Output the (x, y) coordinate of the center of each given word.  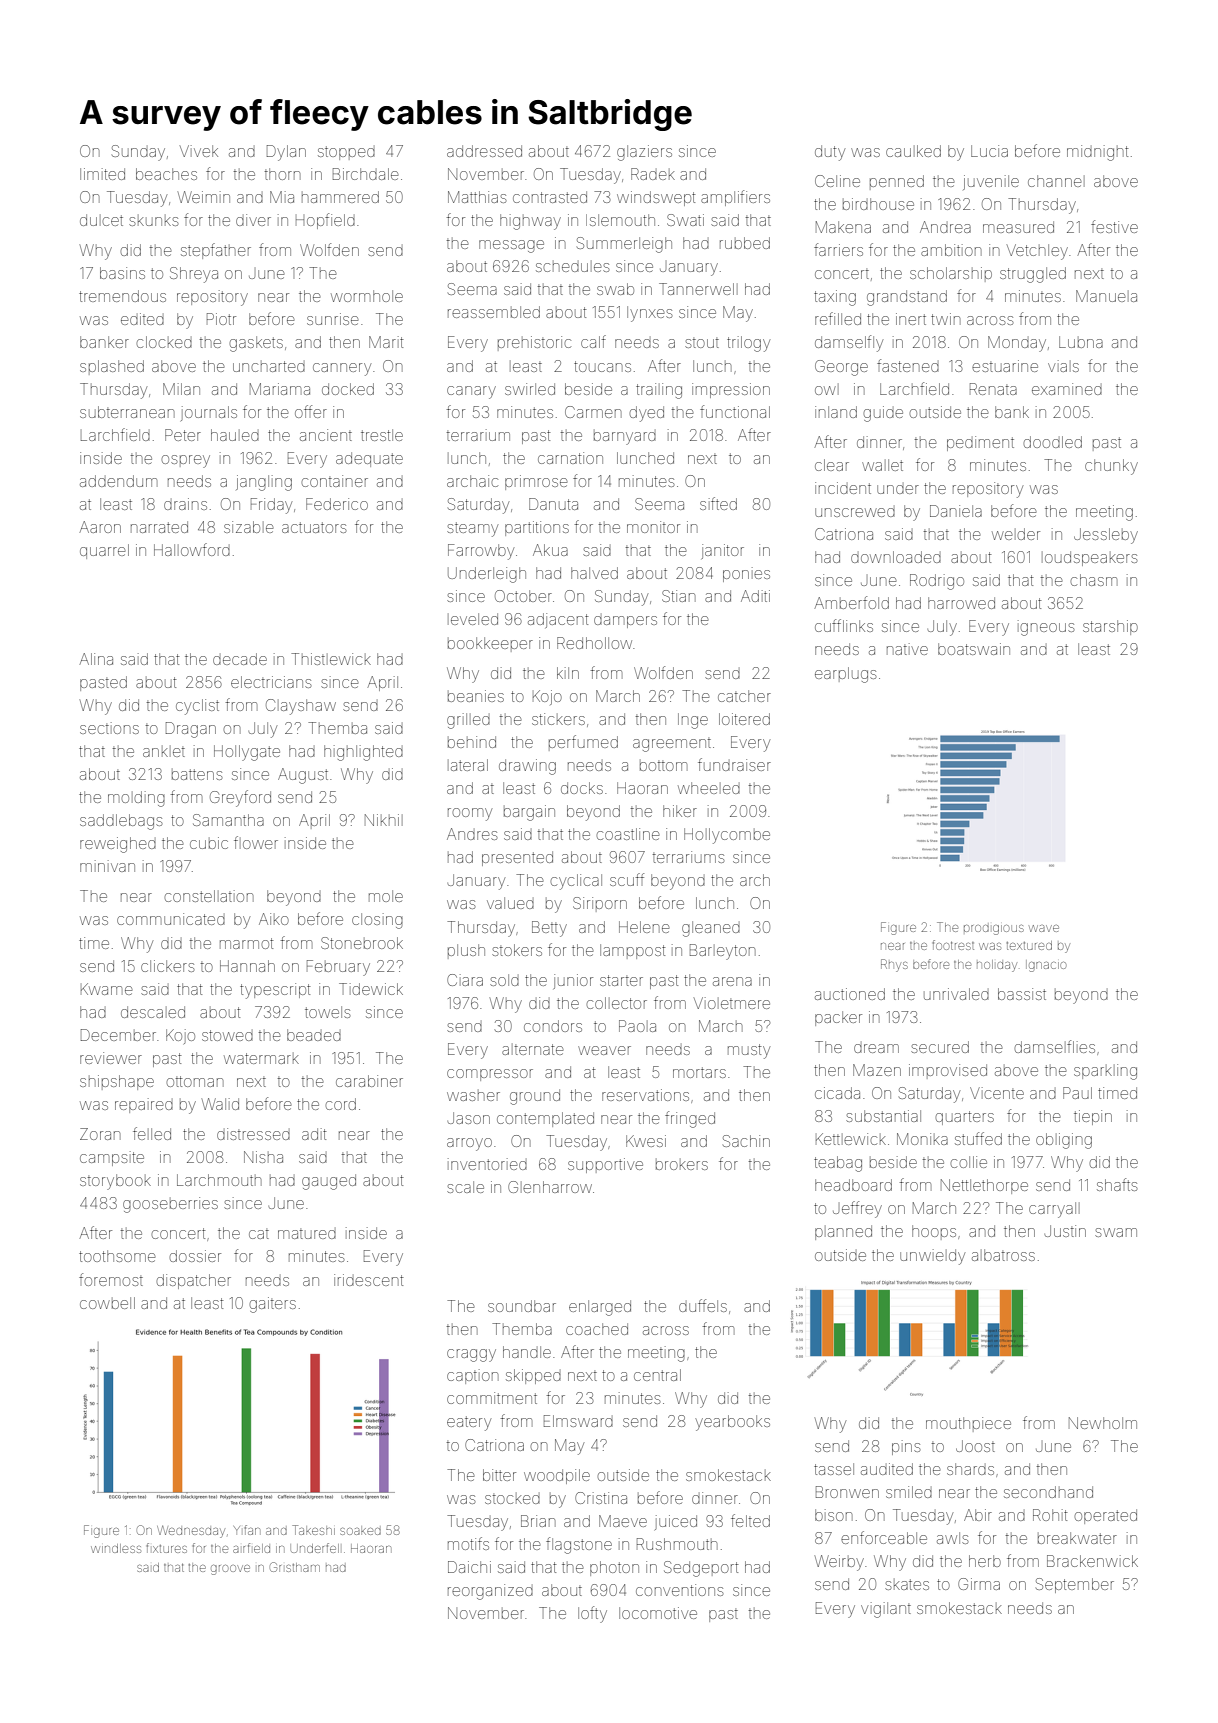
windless (116, 1548)
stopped (346, 153)
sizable (249, 527)
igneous (1046, 628)
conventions (680, 1590)
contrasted (550, 197)
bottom (663, 765)
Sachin (746, 1141)
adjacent (558, 620)
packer (838, 1018)
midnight (1098, 153)
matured (307, 1234)
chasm (1093, 580)
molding (136, 799)
